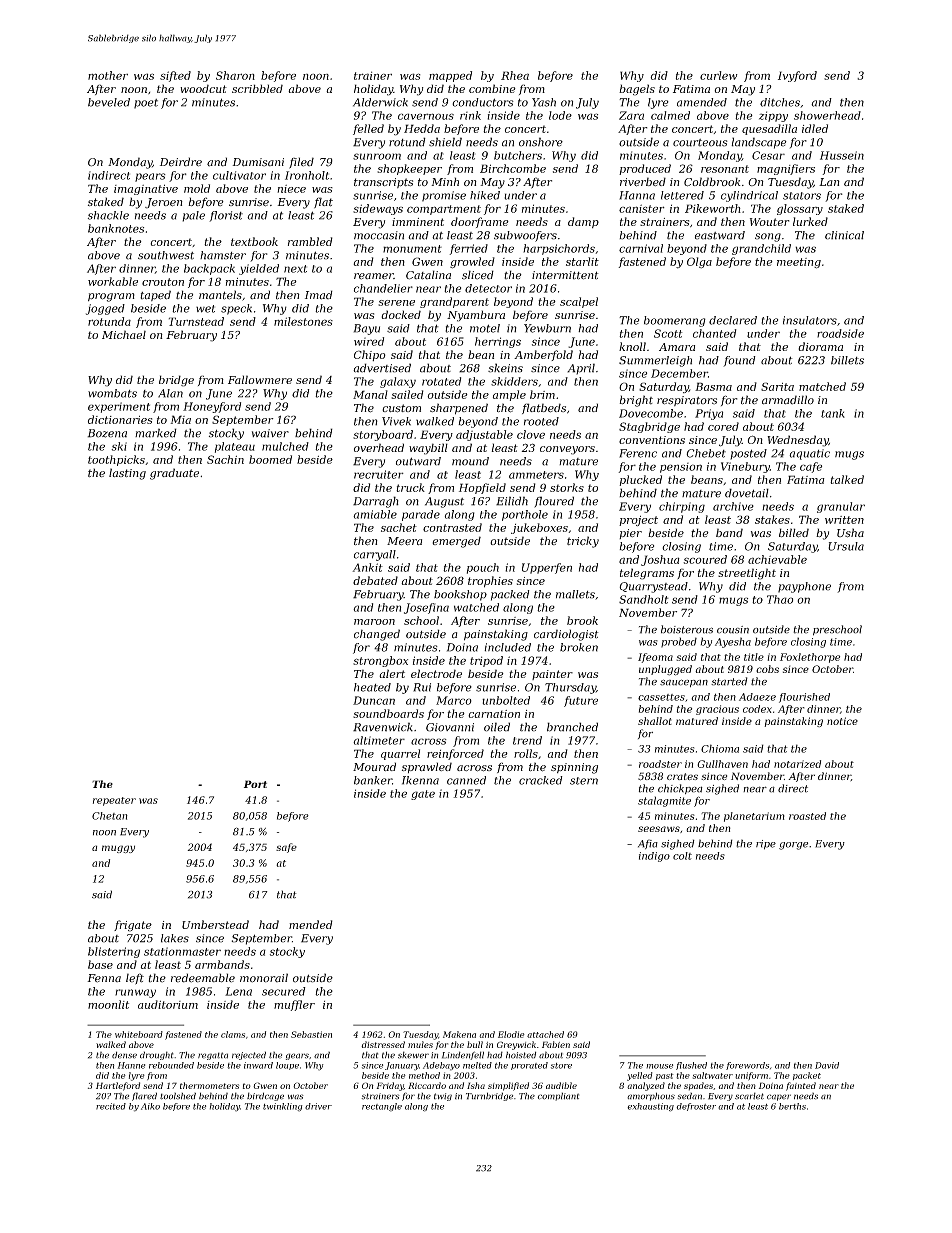  I want to click on Hedda, so click(422, 128).
